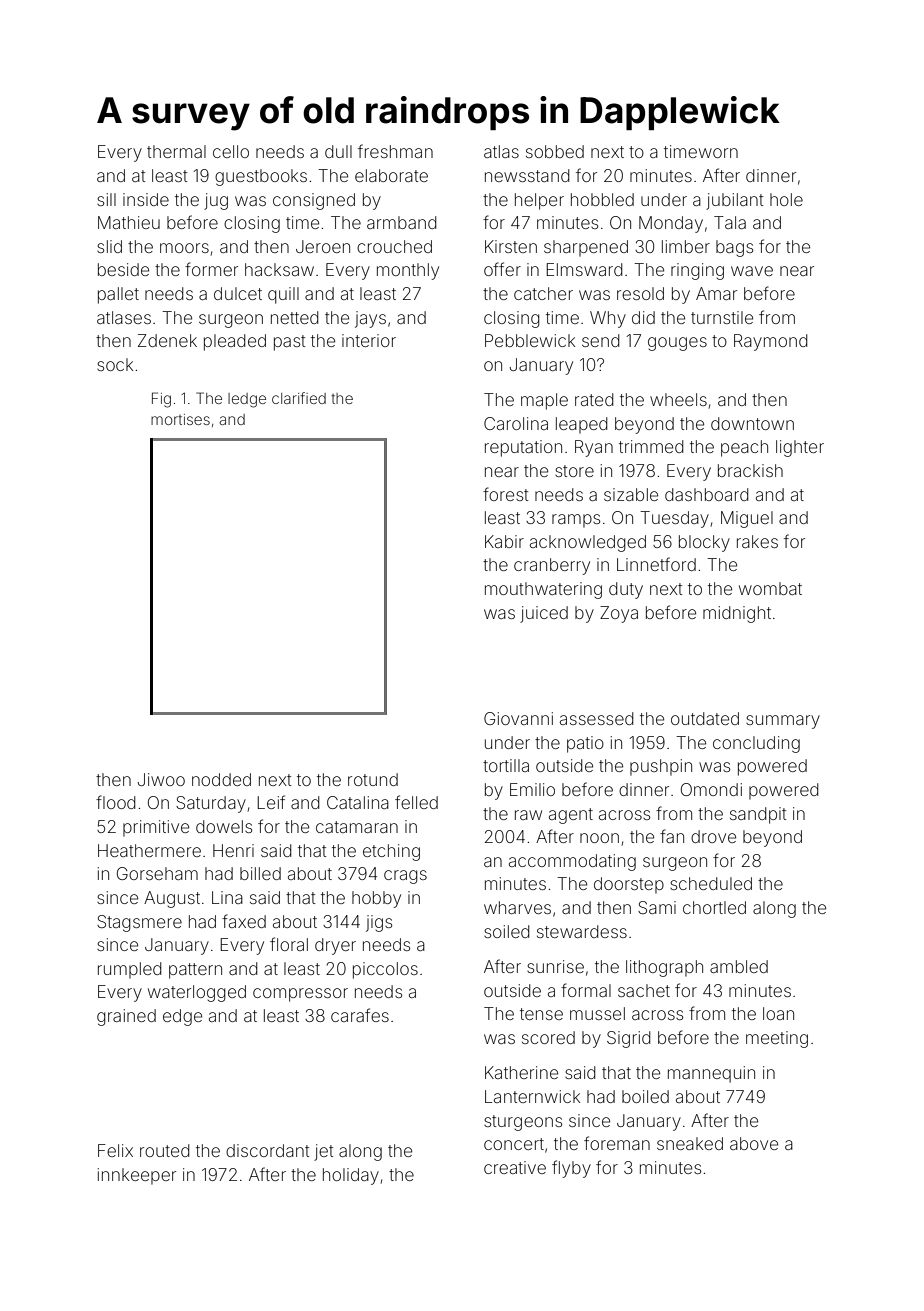 Image resolution: width=924 pixels, height=1311 pixels. I want to click on sobbed, so click(555, 151).
